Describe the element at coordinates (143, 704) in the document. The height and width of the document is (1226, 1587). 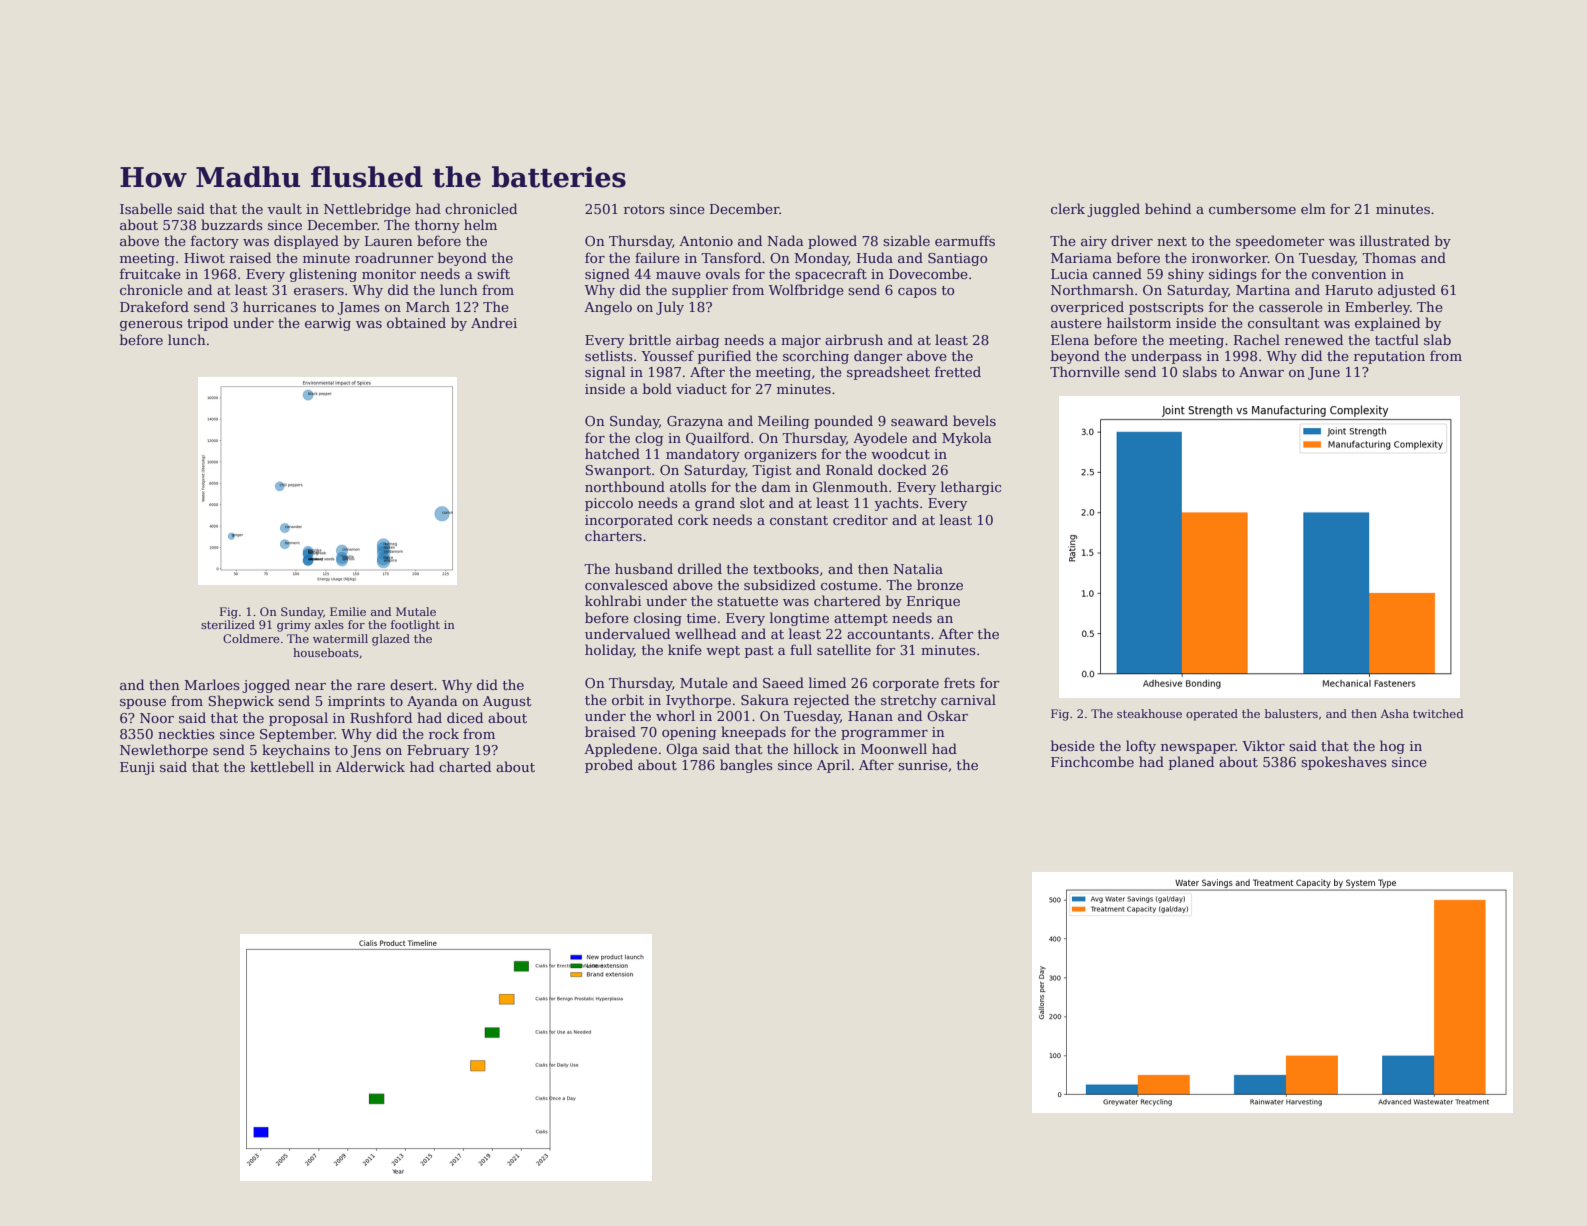
I see `spouse` at that location.
